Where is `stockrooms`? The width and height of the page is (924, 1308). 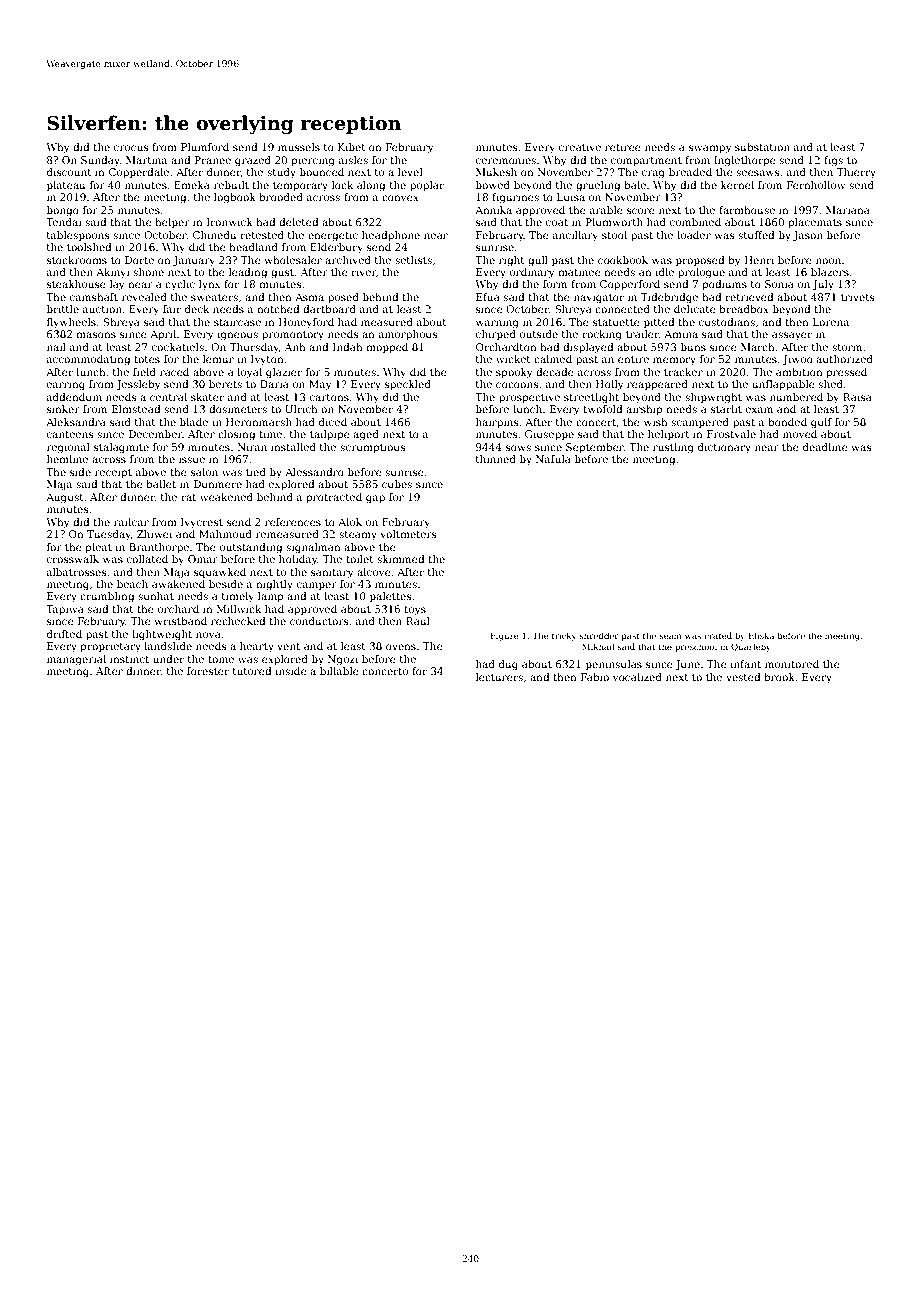
stockrooms is located at coordinates (77, 260).
